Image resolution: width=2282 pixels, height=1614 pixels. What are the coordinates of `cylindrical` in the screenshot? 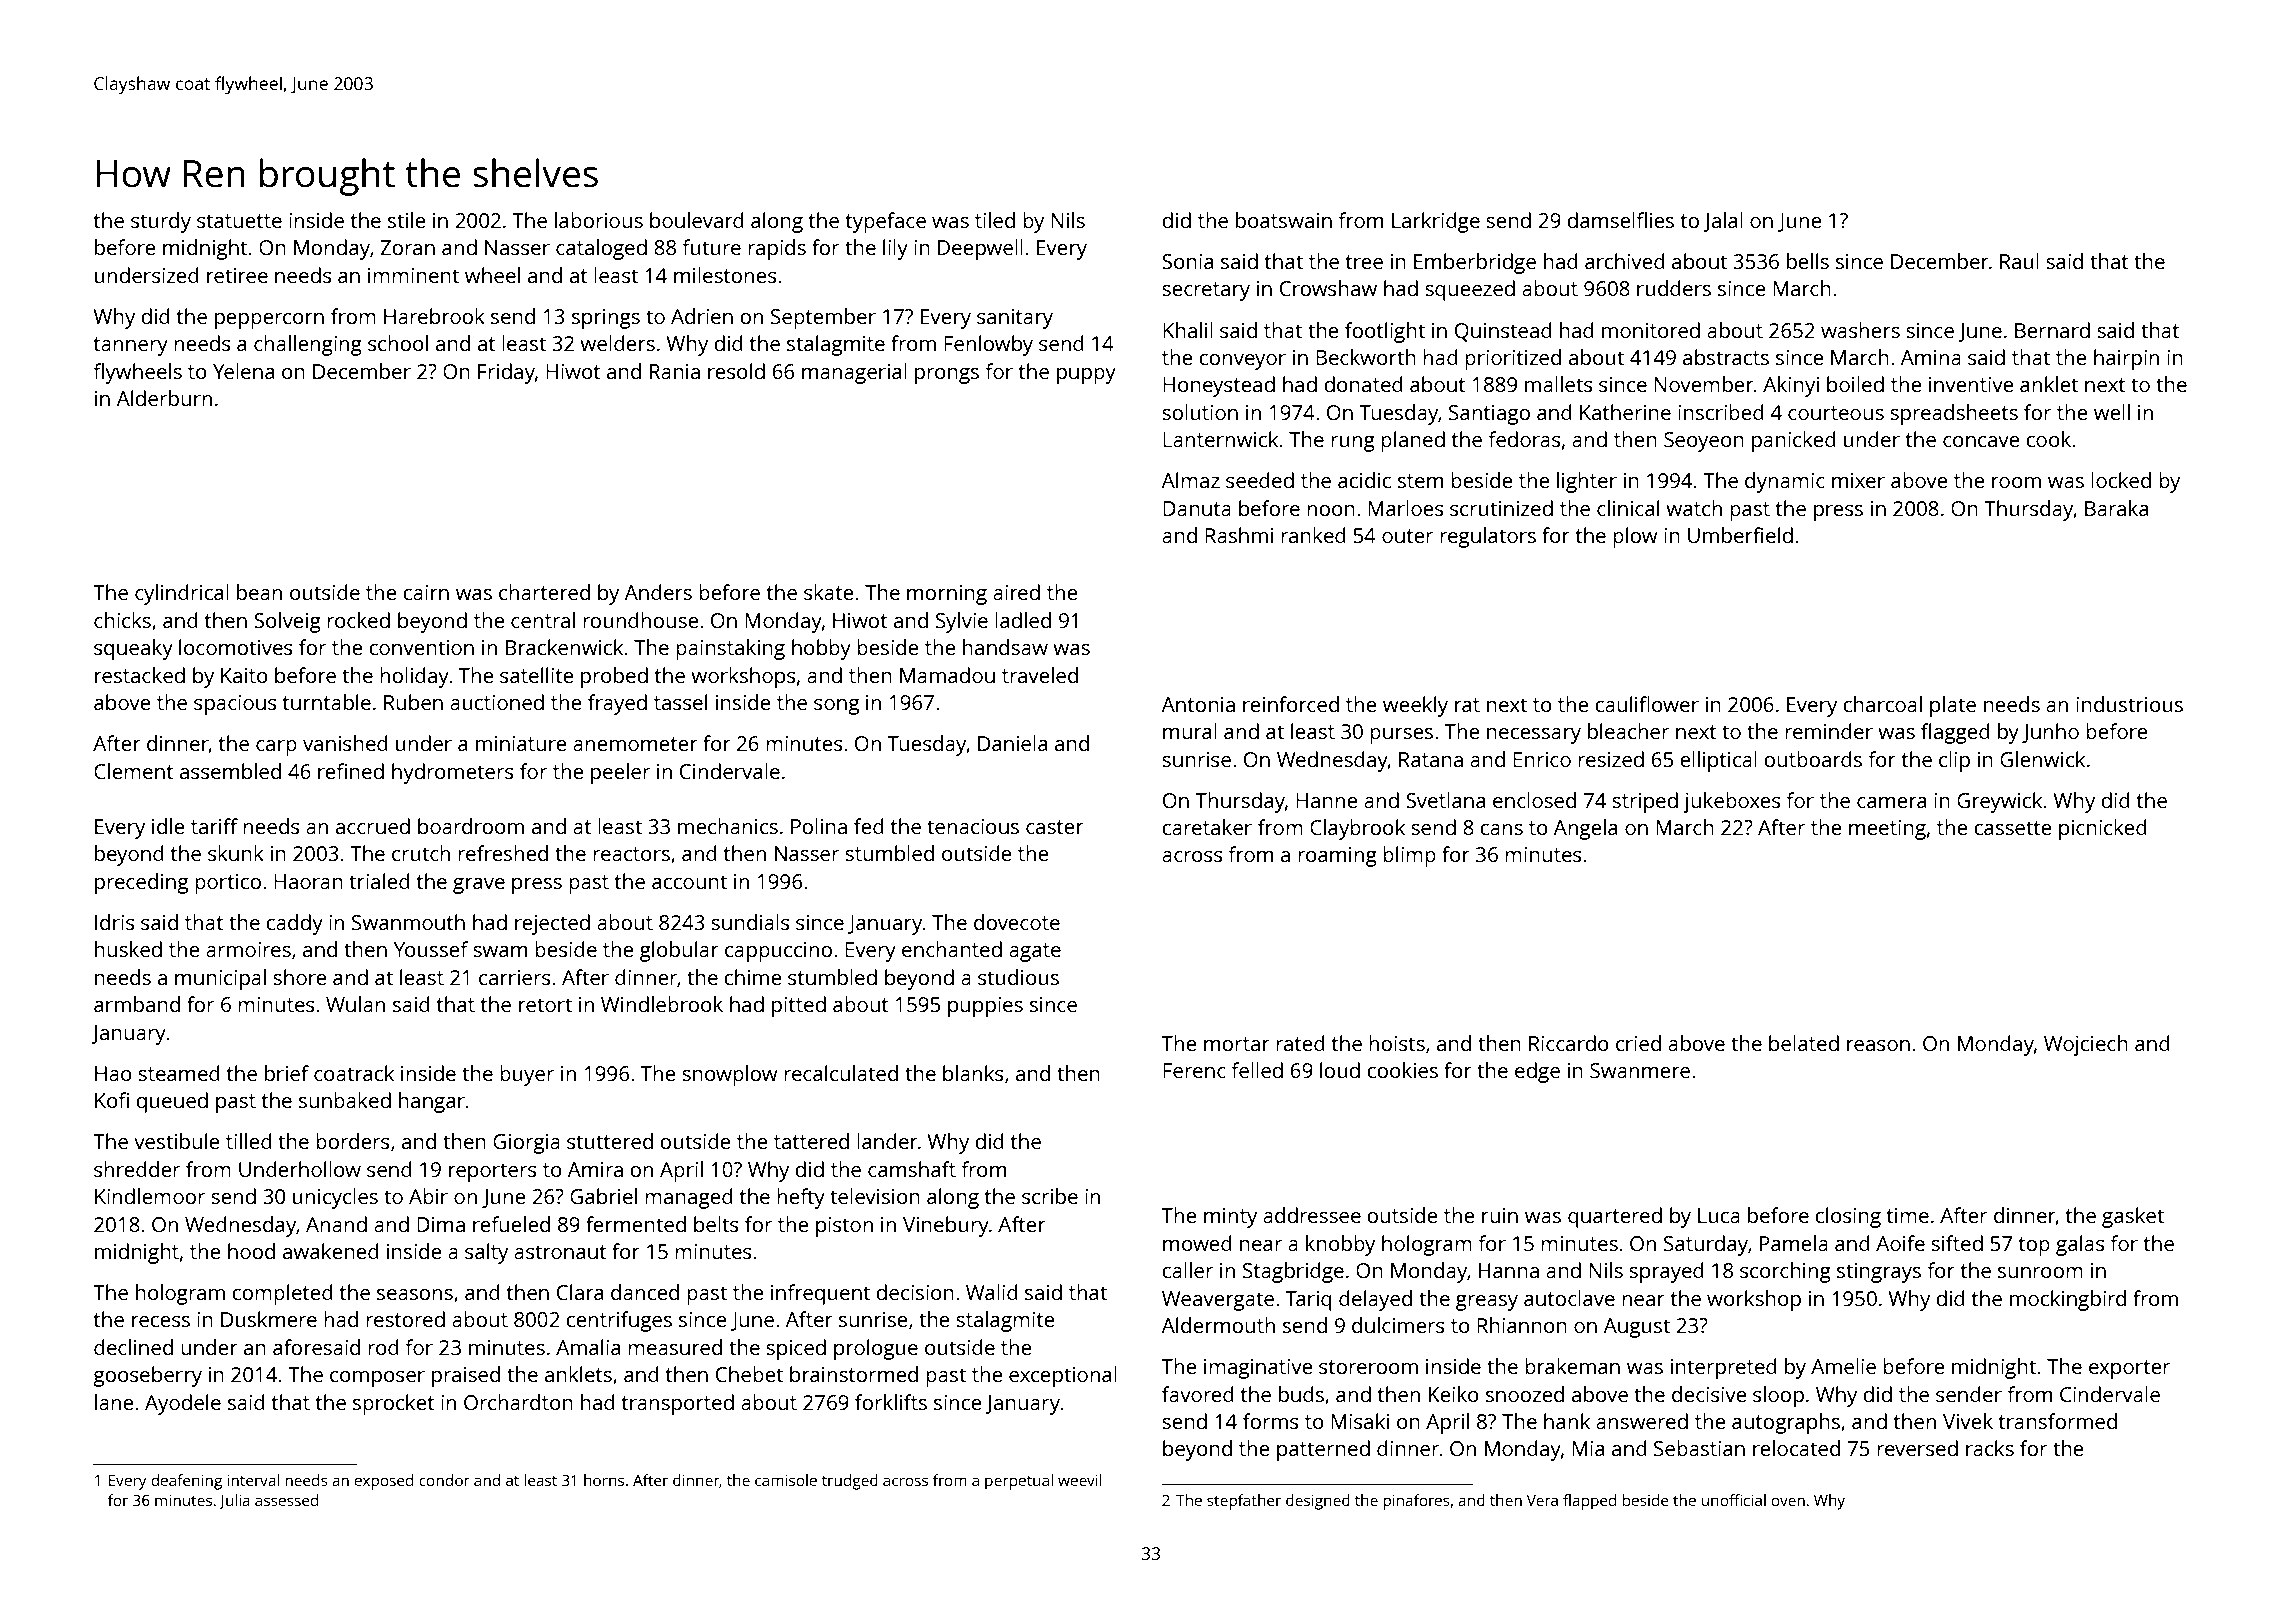 It's located at (182, 594).
